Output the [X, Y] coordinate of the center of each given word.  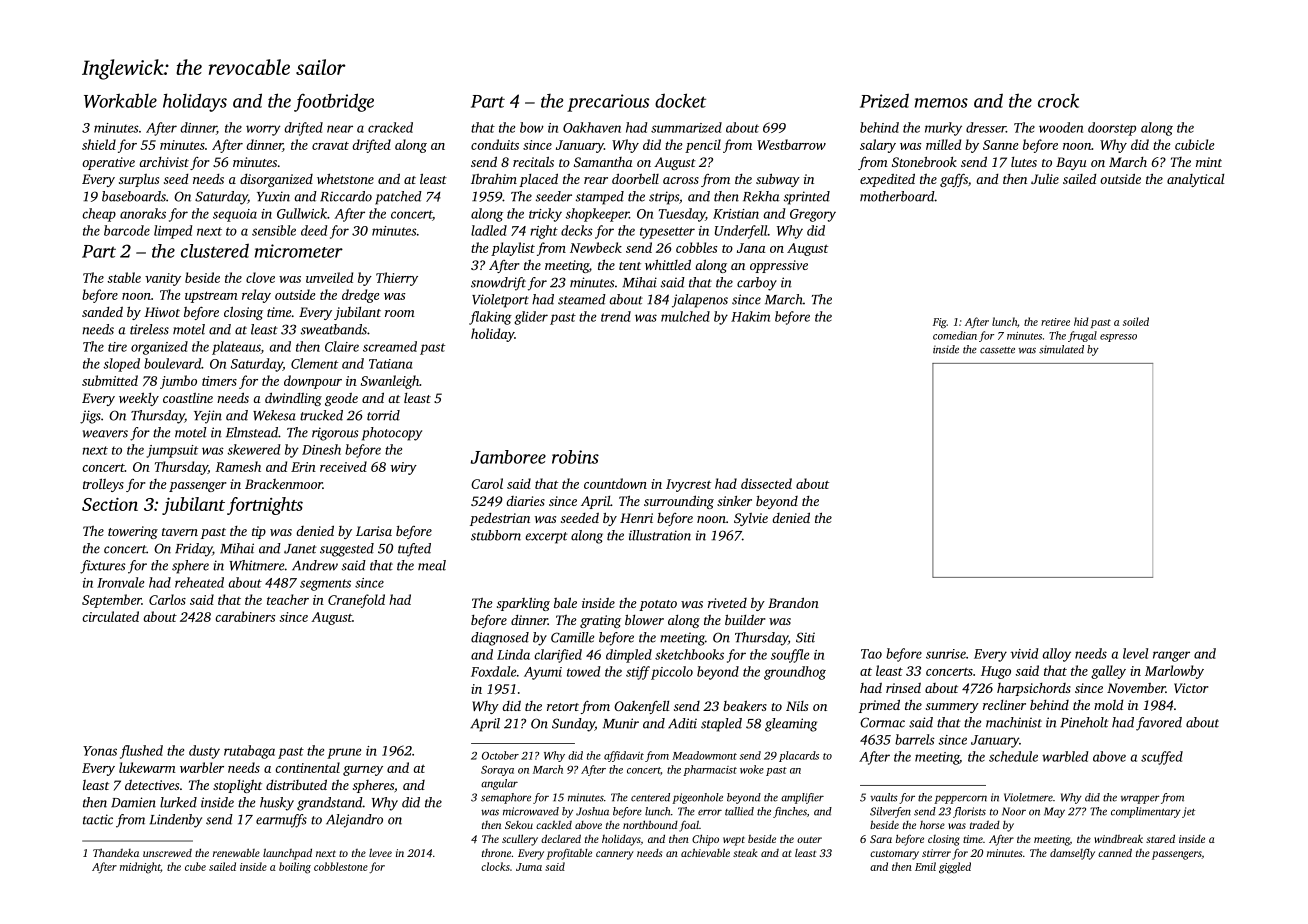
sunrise [946, 654]
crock [1058, 101]
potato [658, 605]
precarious [608, 103]
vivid [1025, 653]
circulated [110, 616]
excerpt [546, 538]
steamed [582, 299]
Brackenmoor [284, 484]
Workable [120, 100]
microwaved [531, 811]
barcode [127, 230]
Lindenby [175, 821]
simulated [1061, 349]
